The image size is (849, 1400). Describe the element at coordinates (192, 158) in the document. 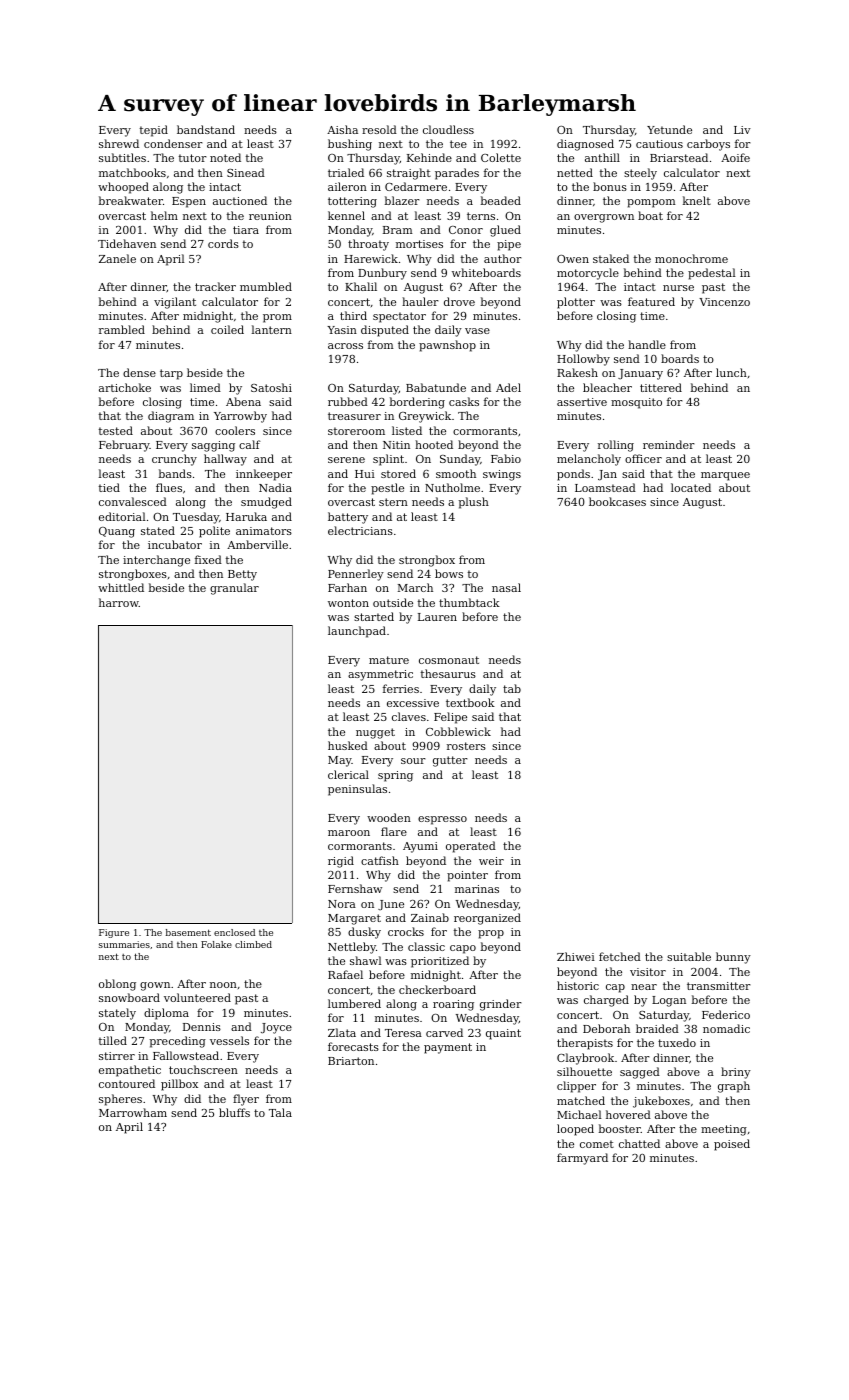

I see `tutor` at that location.
